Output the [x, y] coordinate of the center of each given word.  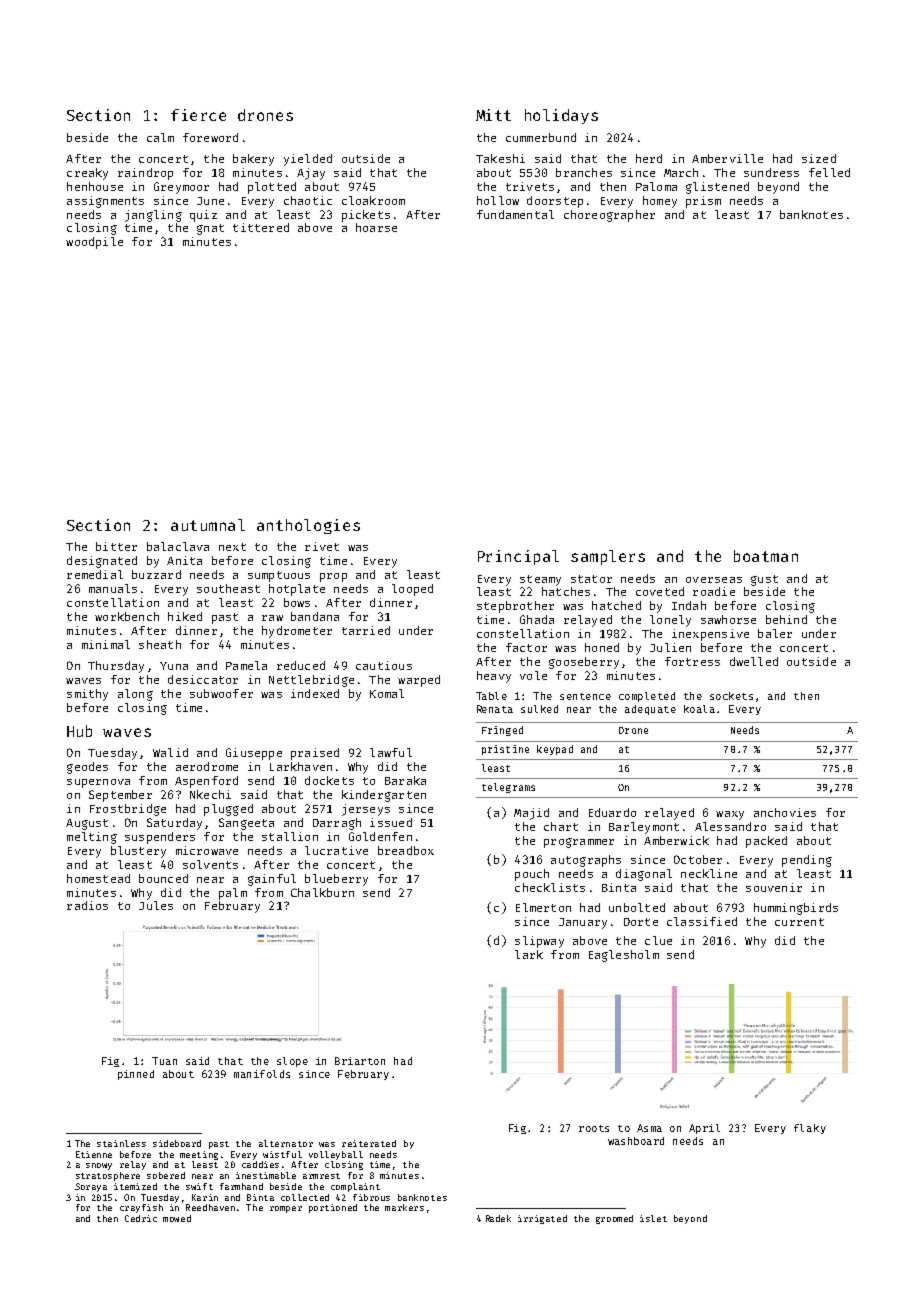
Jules [156, 905]
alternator [286, 1143]
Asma [649, 1128]
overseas [714, 580]
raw [272, 618]
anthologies [308, 526]
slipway [539, 942]
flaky [810, 1129]
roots [594, 1128]
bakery [253, 160]
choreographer [609, 216]
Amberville [727, 158]
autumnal [208, 525]
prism [703, 202]
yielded [308, 160]
